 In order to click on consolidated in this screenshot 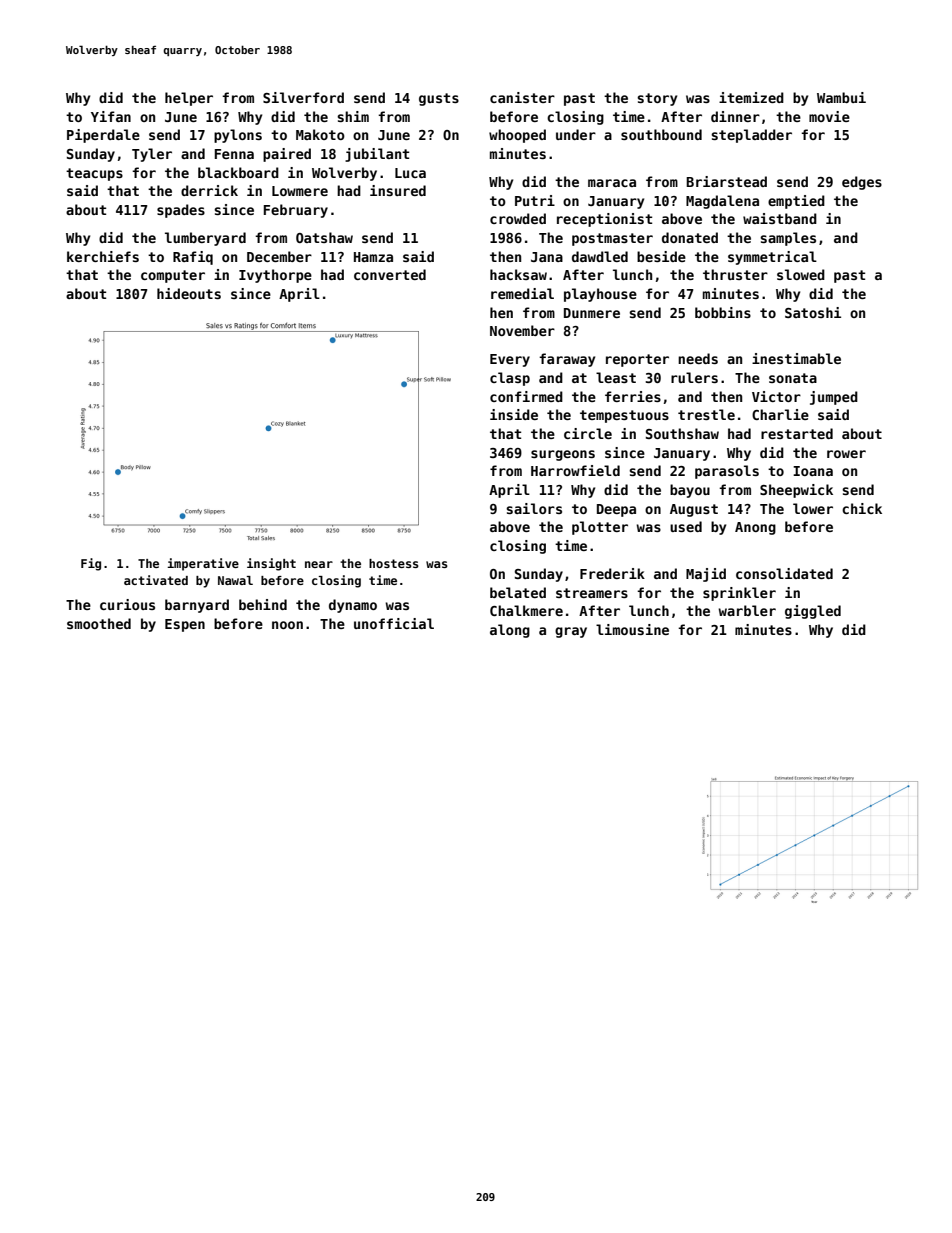, I will do `click(784, 573)`.
